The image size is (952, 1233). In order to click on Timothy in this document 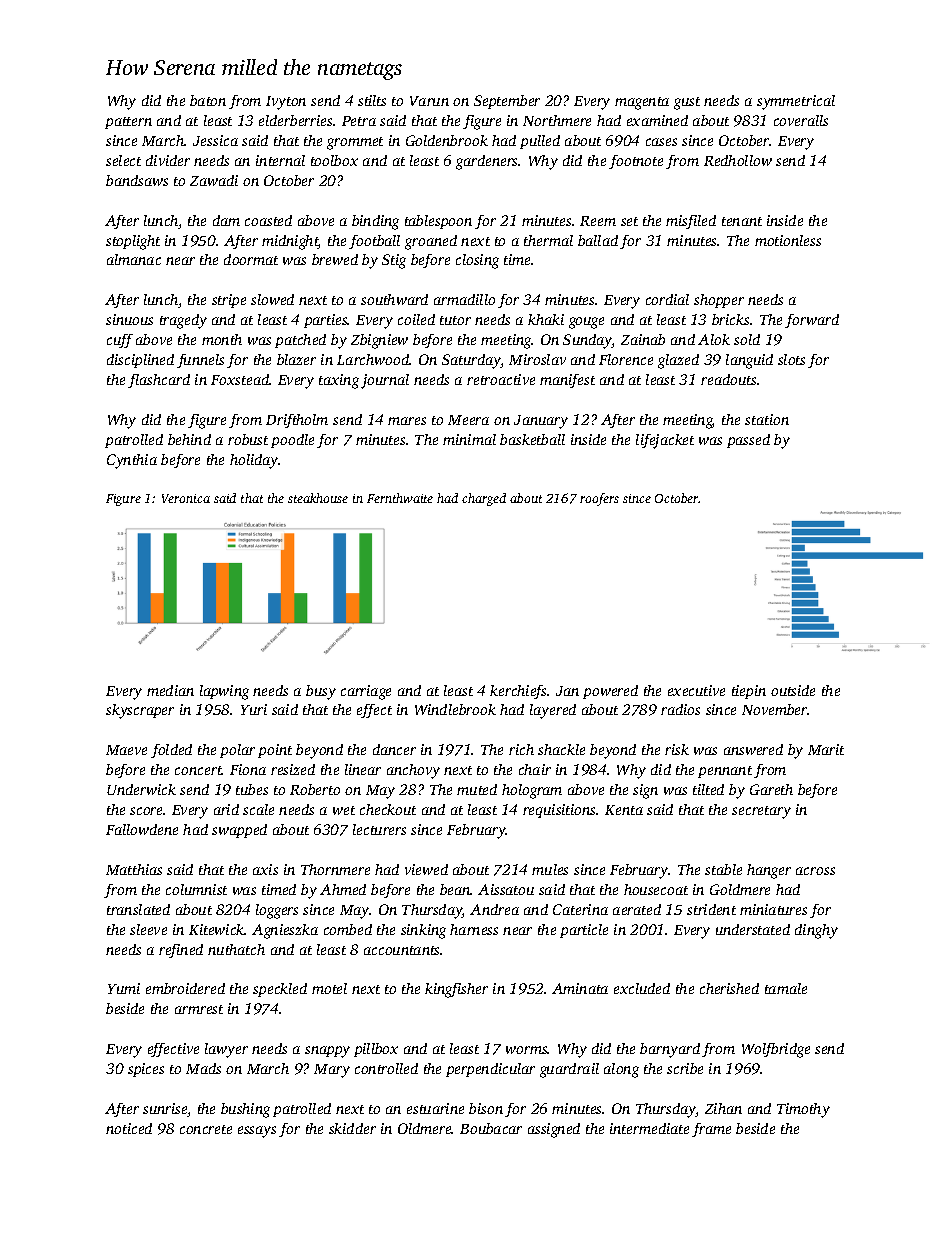, I will do `click(803, 1110)`.
